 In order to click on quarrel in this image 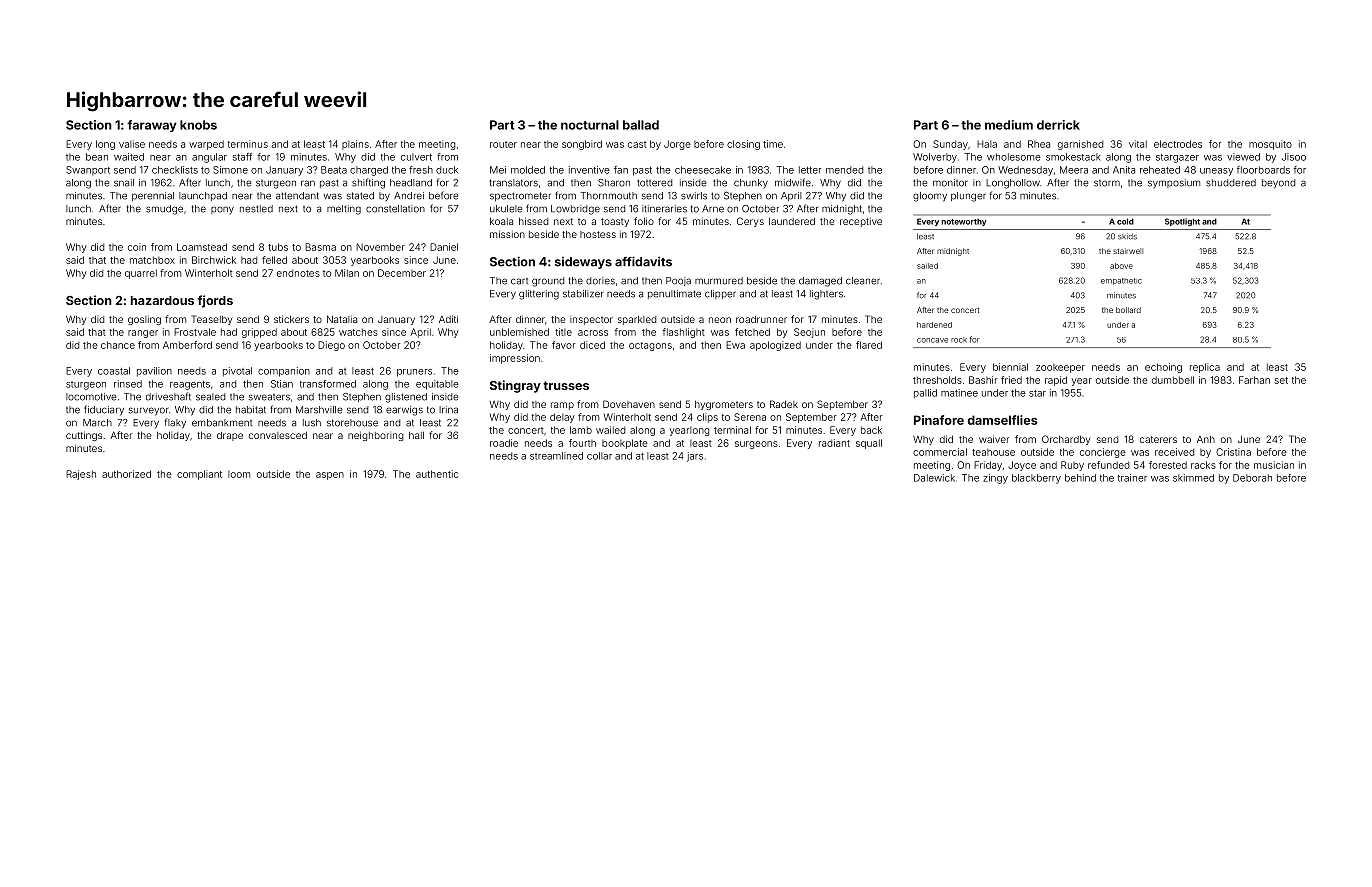, I will do `click(141, 274)`.
